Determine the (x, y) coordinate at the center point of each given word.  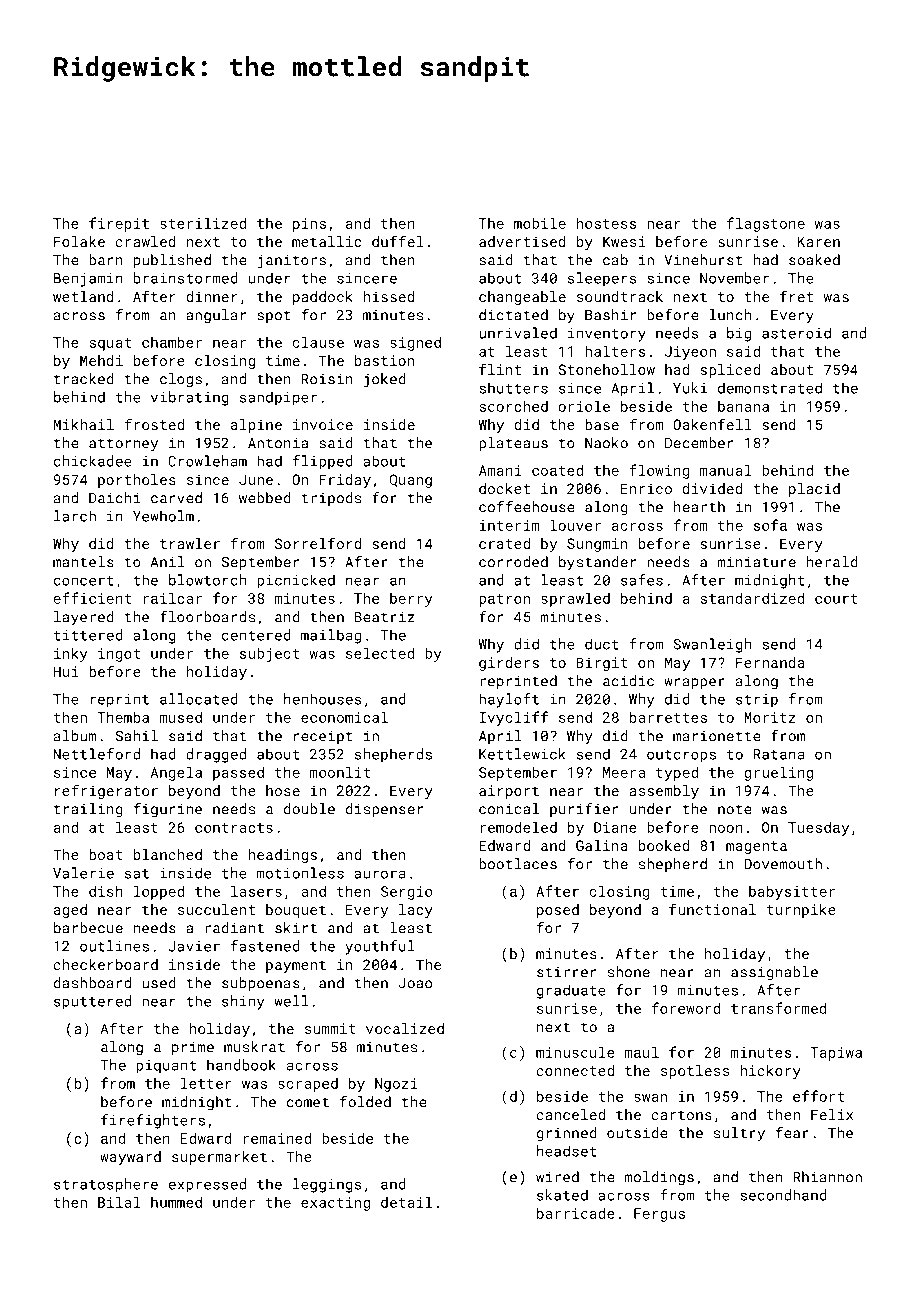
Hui (66, 671)
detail (406, 1202)
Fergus (659, 1215)
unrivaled (518, 333)
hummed (176, 1202)
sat (137, 874)
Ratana (779, 754)
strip (757, 701)
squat (110, 344)
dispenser (384, 810)
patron (504, 600)
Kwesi (624, 241)
